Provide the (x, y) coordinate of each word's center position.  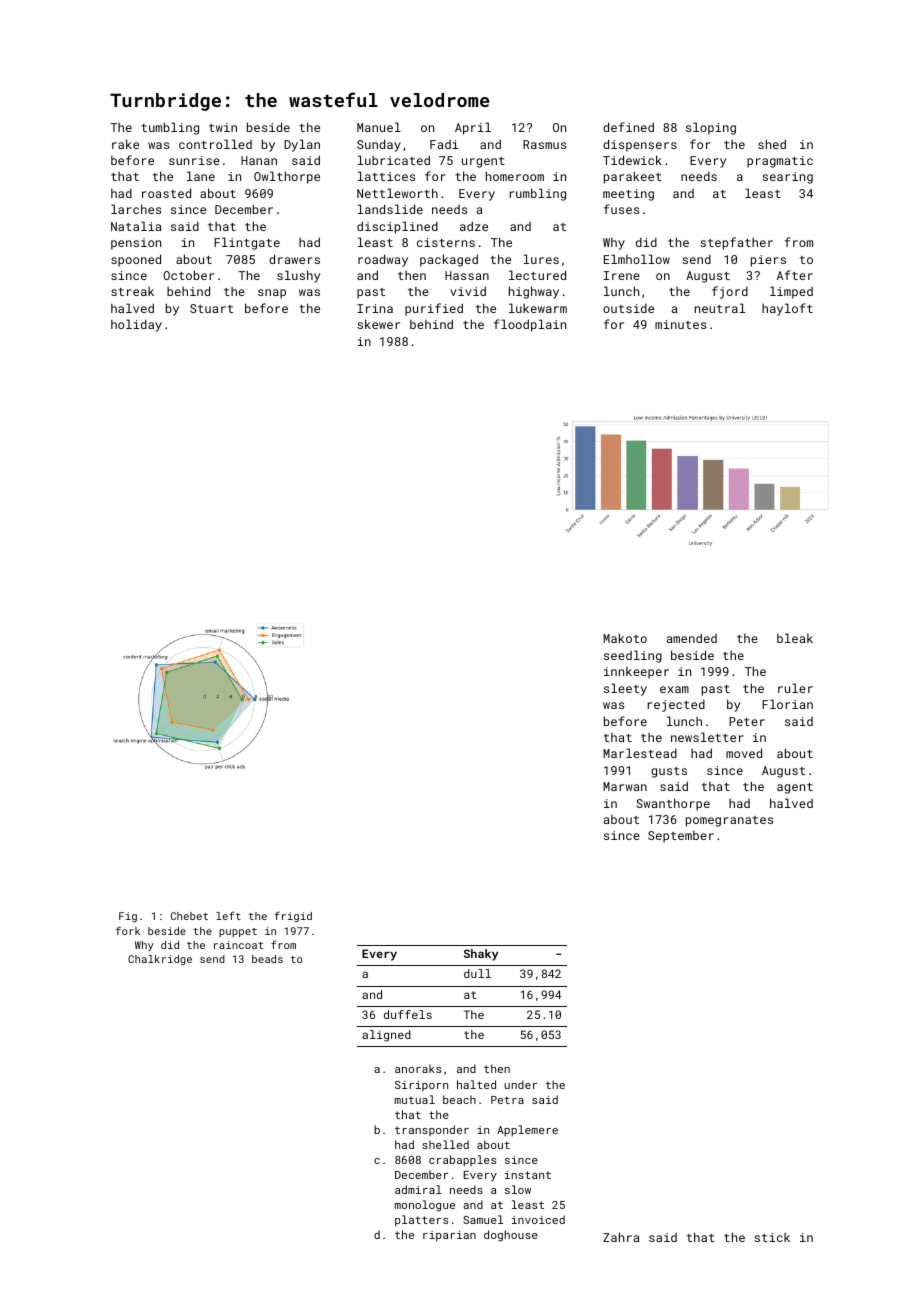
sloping (711, 128)
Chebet (189, 916)
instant (528, 1175)
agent (795, 788)
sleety (625, 689)
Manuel (379, 127)
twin (223, 127)
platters (421, 1221)
